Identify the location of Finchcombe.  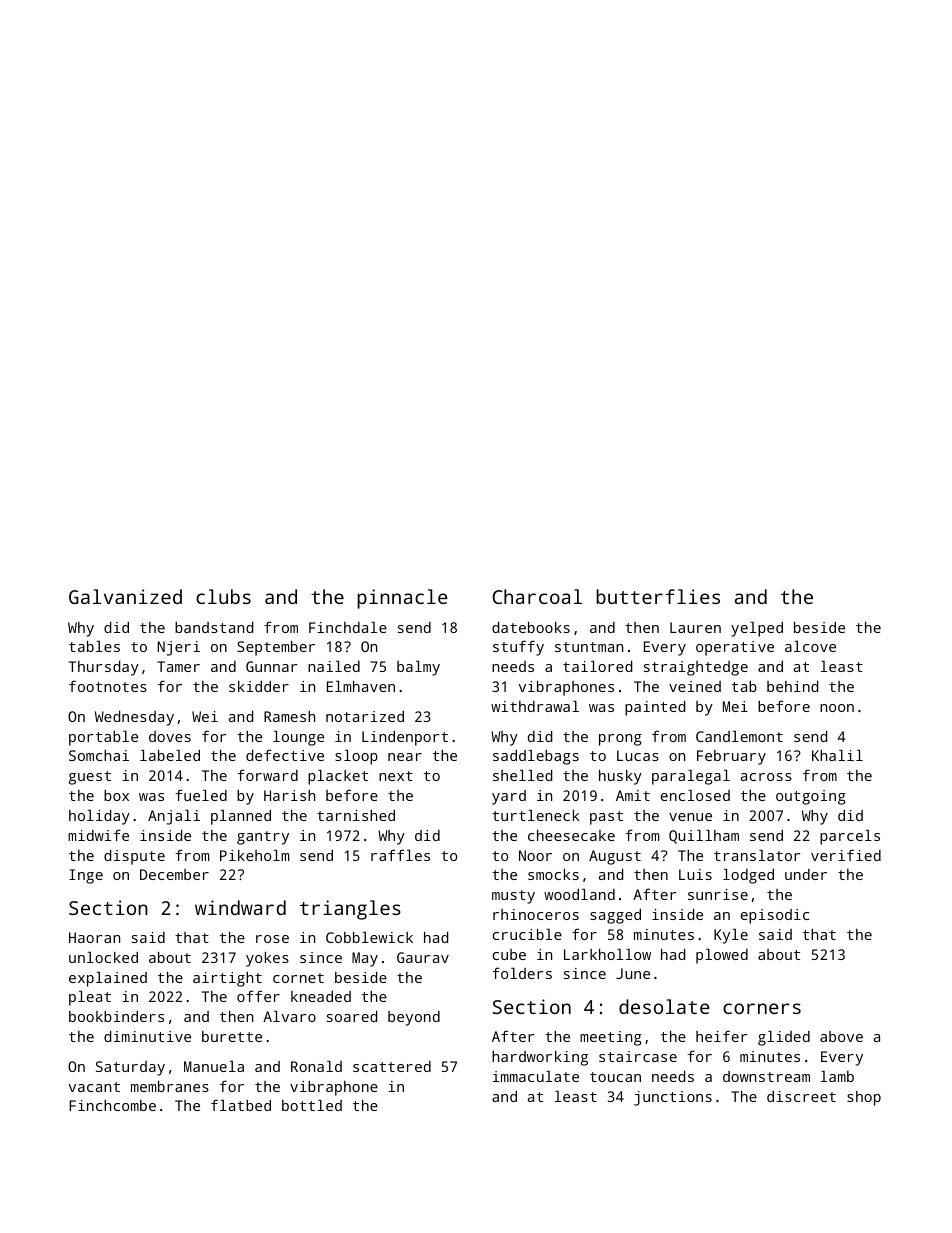
(112, 1105).
